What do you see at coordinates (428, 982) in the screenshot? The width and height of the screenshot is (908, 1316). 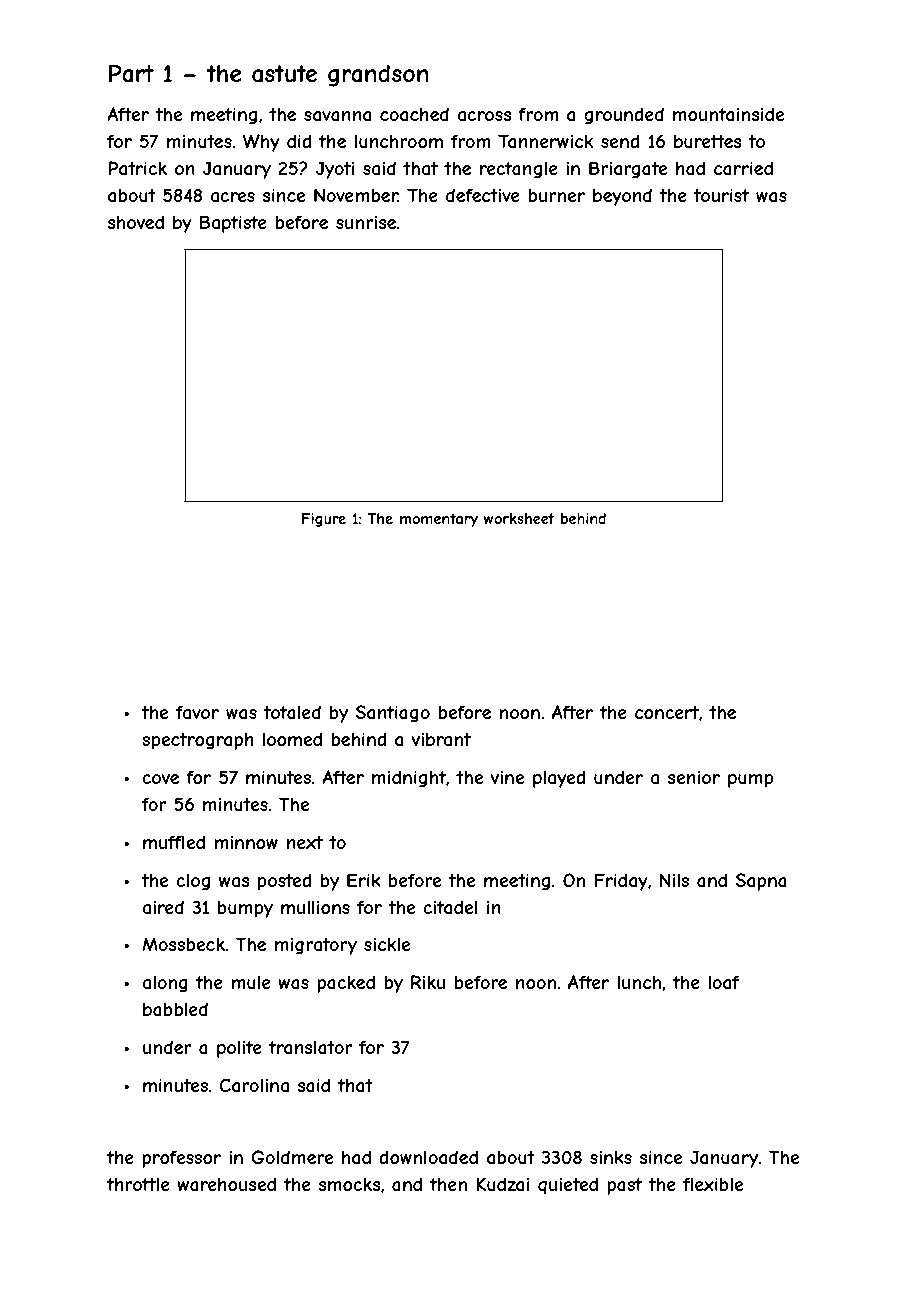 I see `Riku` at bounding box center [428, 982].
